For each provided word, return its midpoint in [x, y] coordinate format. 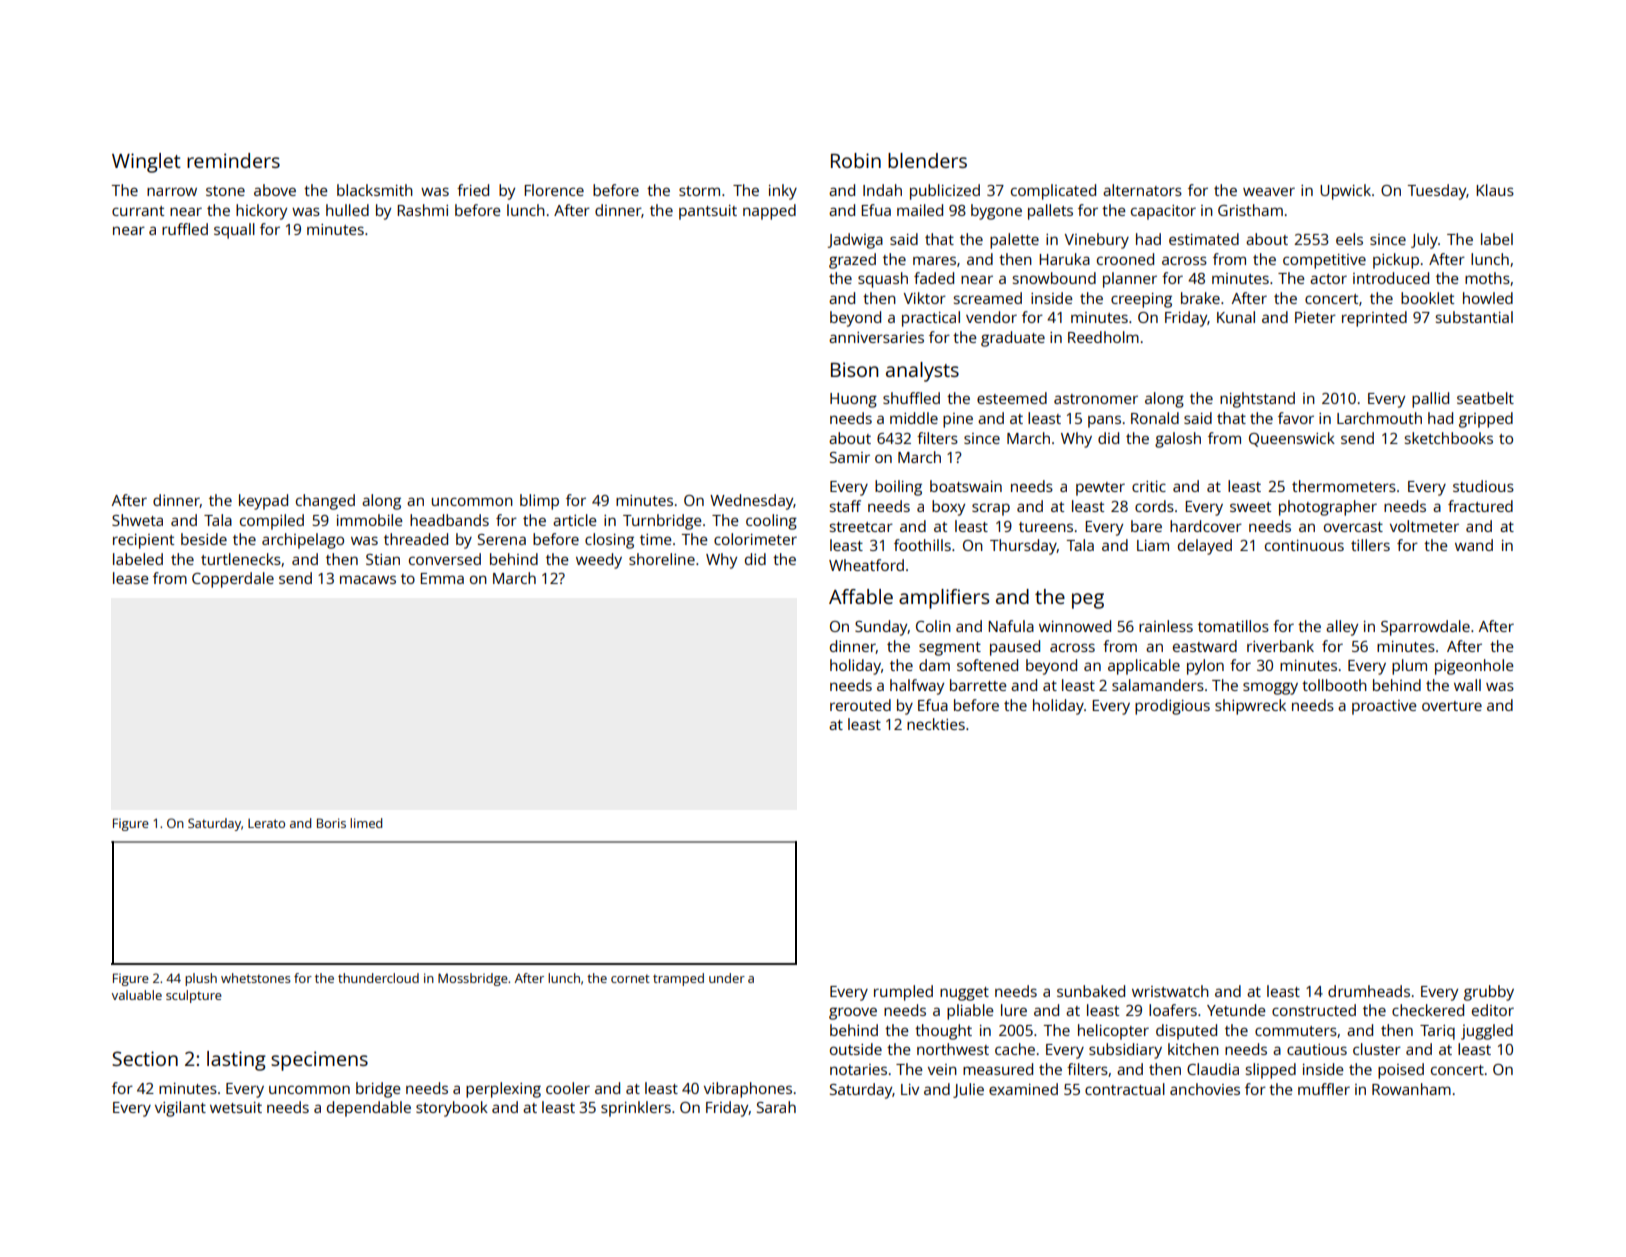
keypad [263, 502]
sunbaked [1091, 991]
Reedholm [1103, 337]
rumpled [903, 993]
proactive [1384, 707]
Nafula [1011, 626]
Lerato [266, 823]
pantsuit [708, 212]
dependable [369, 1109]
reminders [233, 160]
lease [131, 578]
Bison [854, 369]
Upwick [1345, 192]
